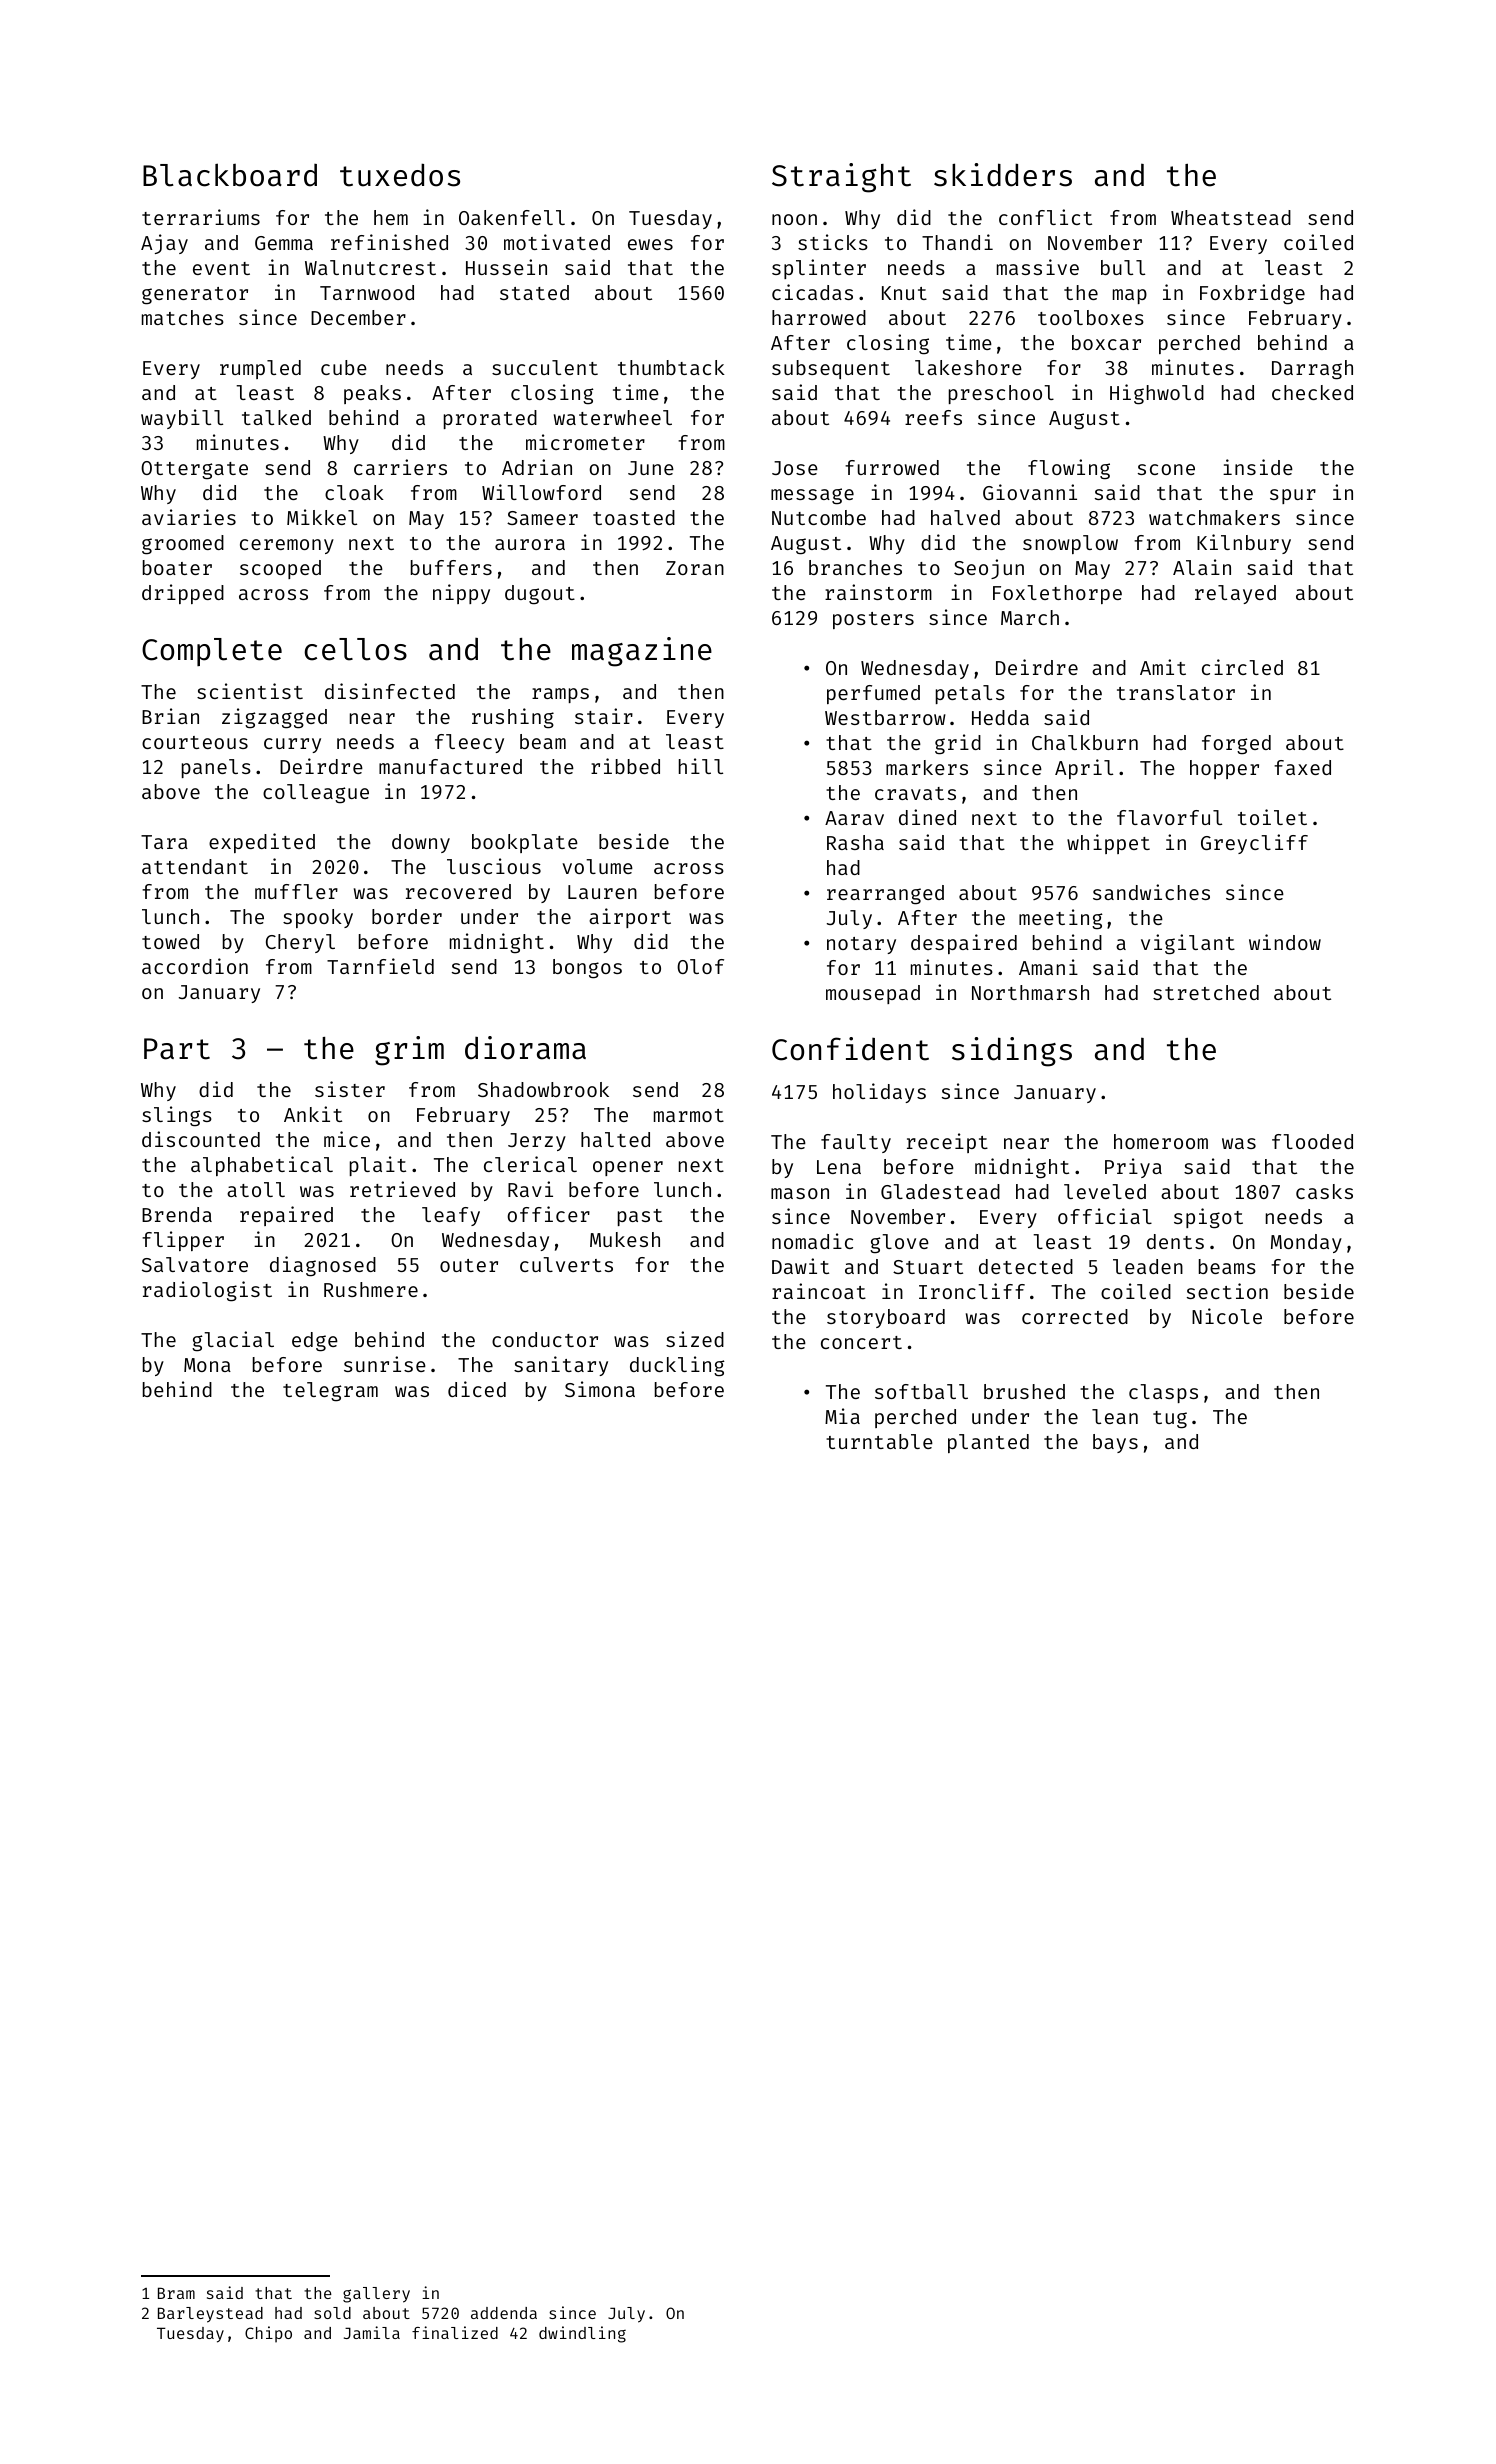 This screenshot has height=2464, width=1496. Describe the element at coordinates (268, 2334) in the screenshot. I see `Chipo` at that location.
